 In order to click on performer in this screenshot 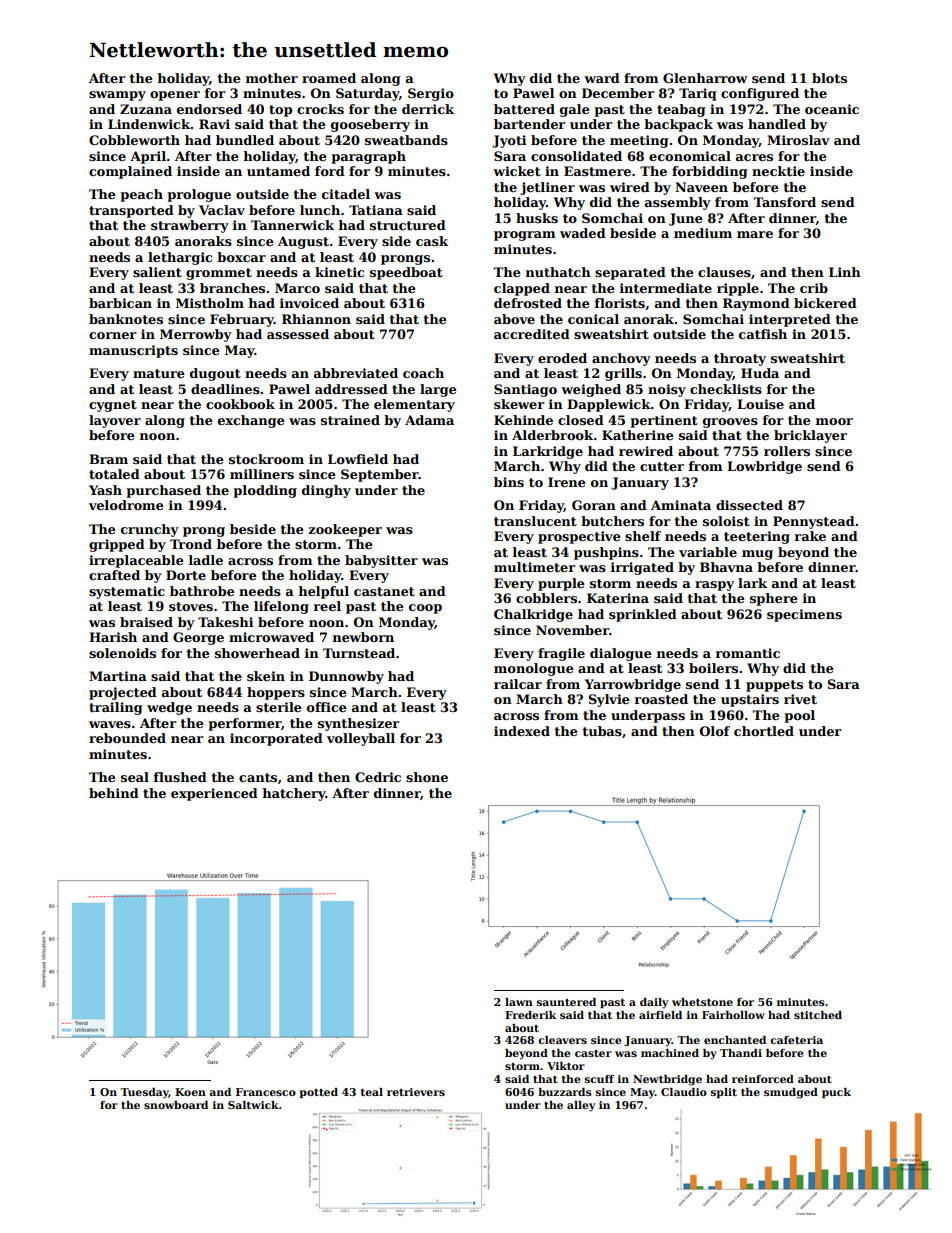, I will do `click(244, 724)`.
